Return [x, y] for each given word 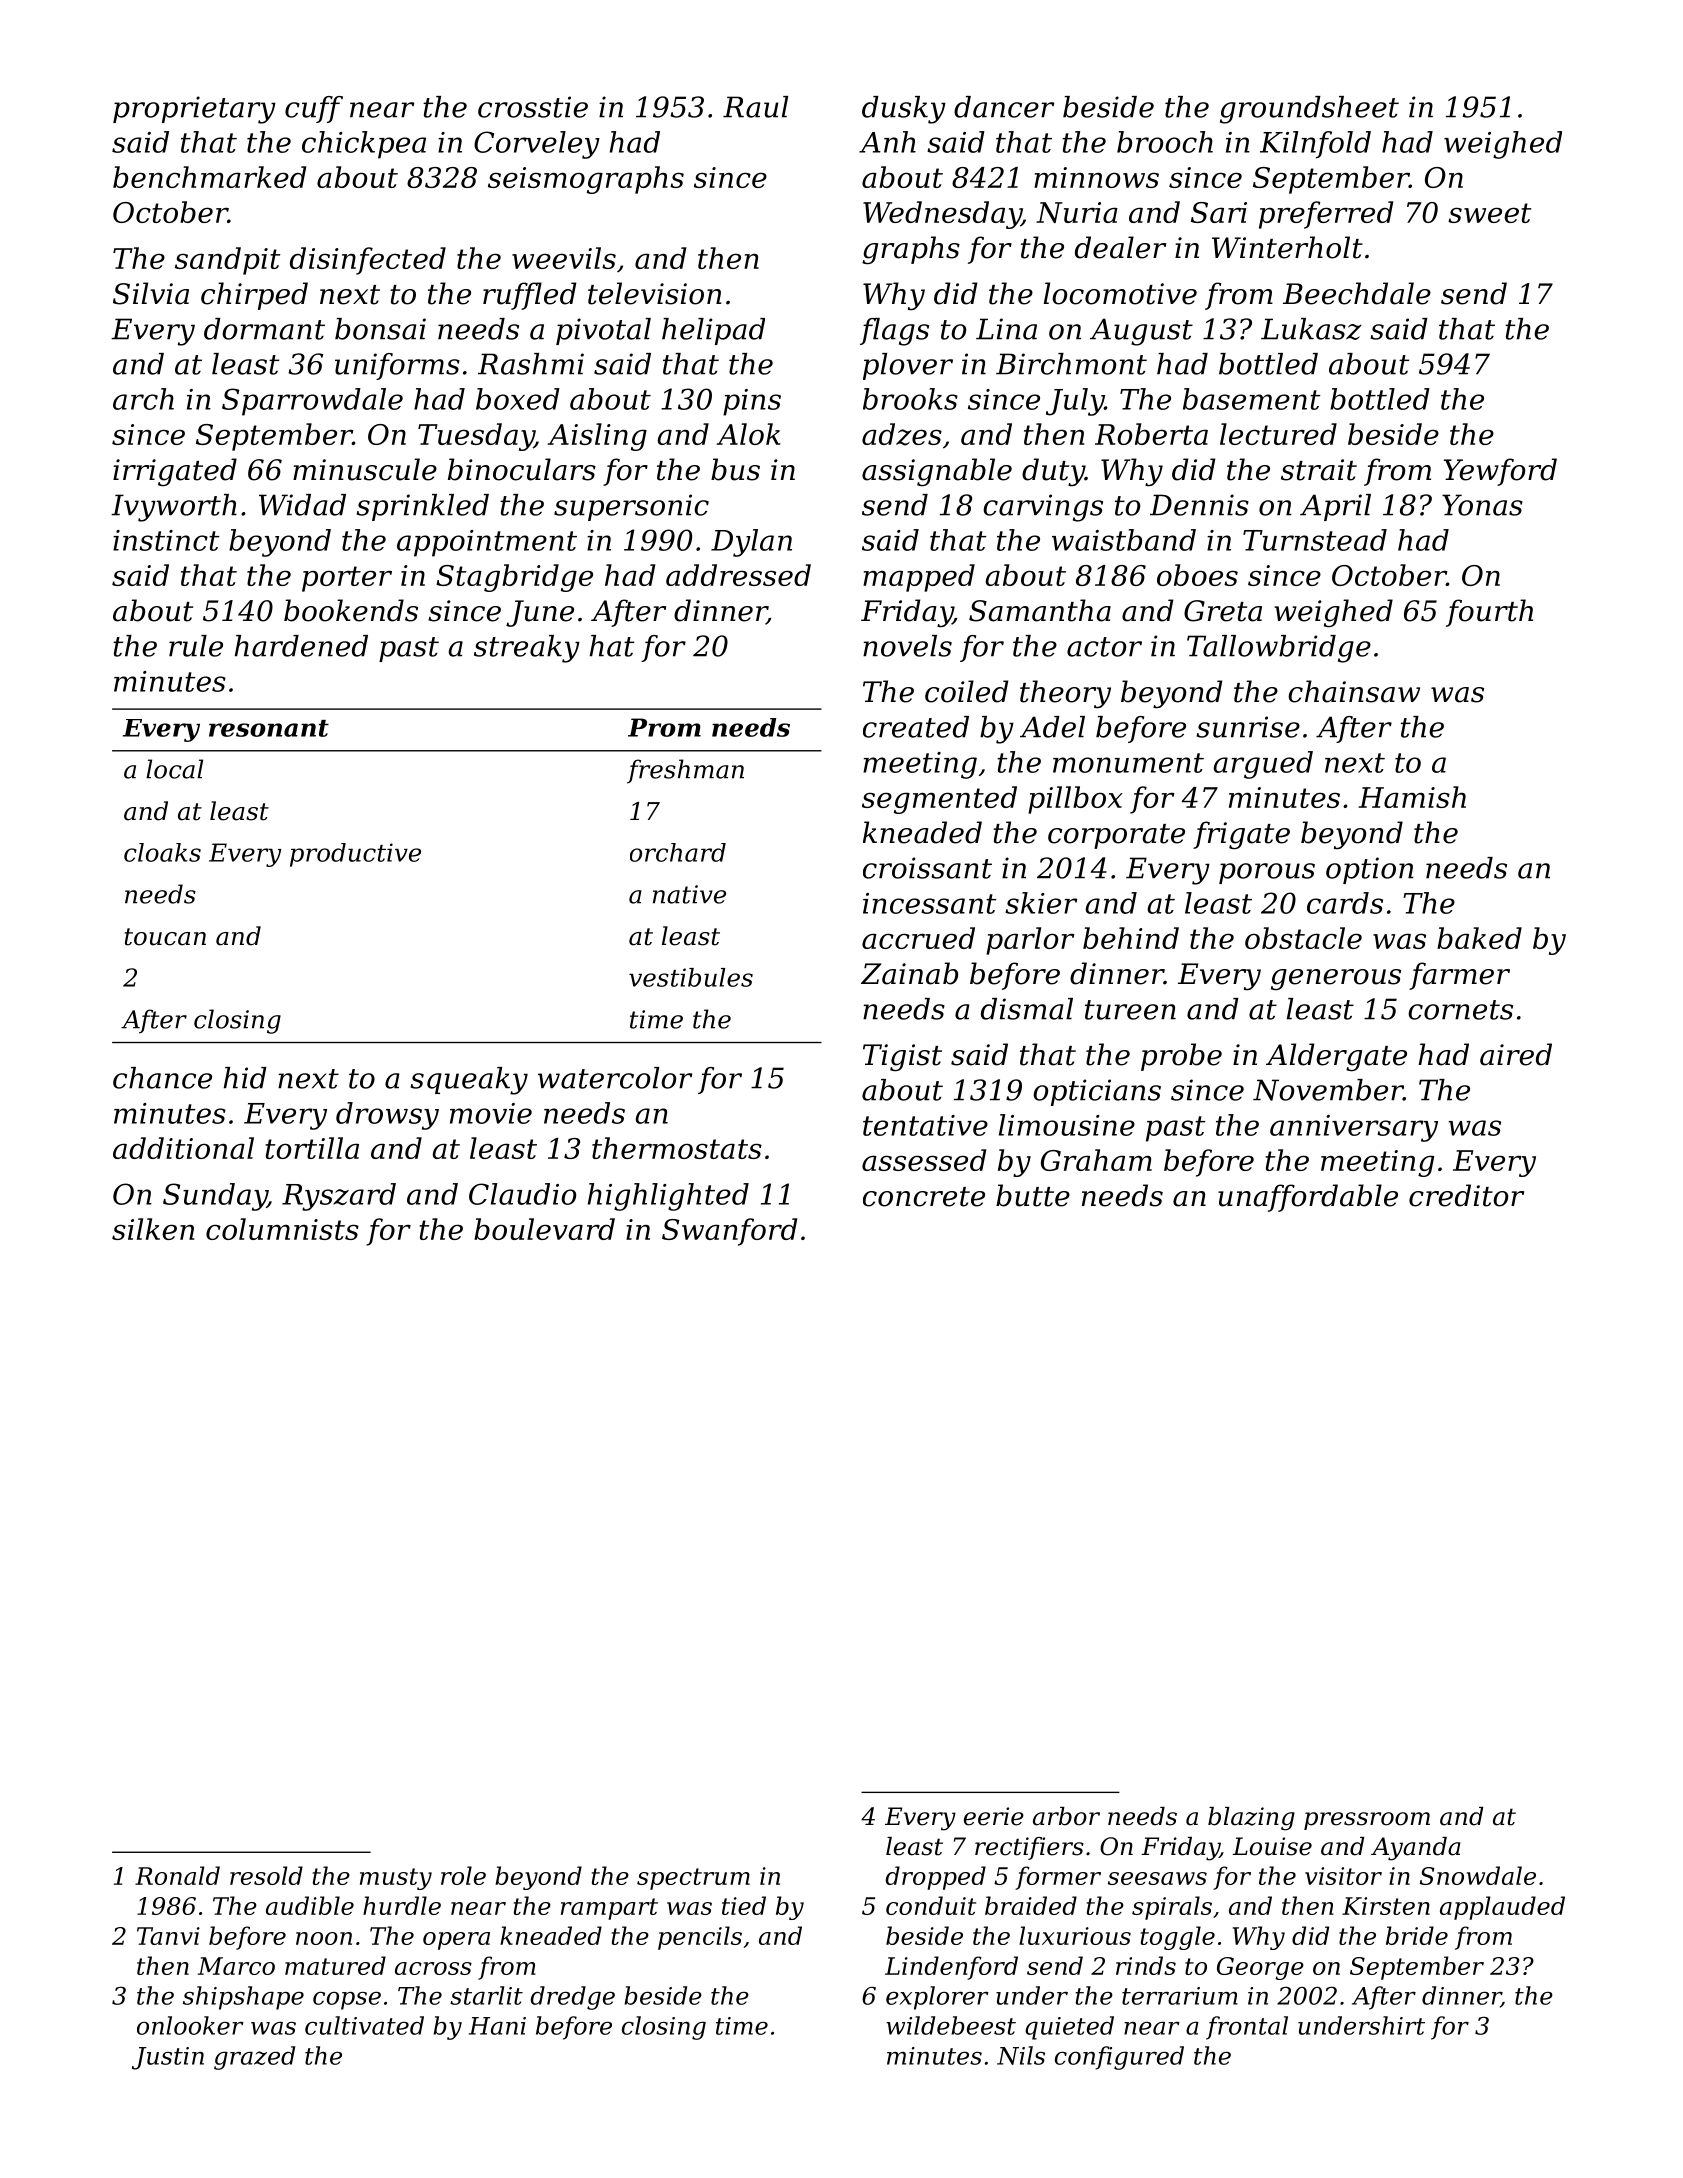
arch [143, 399]
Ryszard [339, 1197]
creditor [1466, 1195]
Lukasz [1311, 329]
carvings [1043, 508]
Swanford [729, 1232]
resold [266, 1875]
